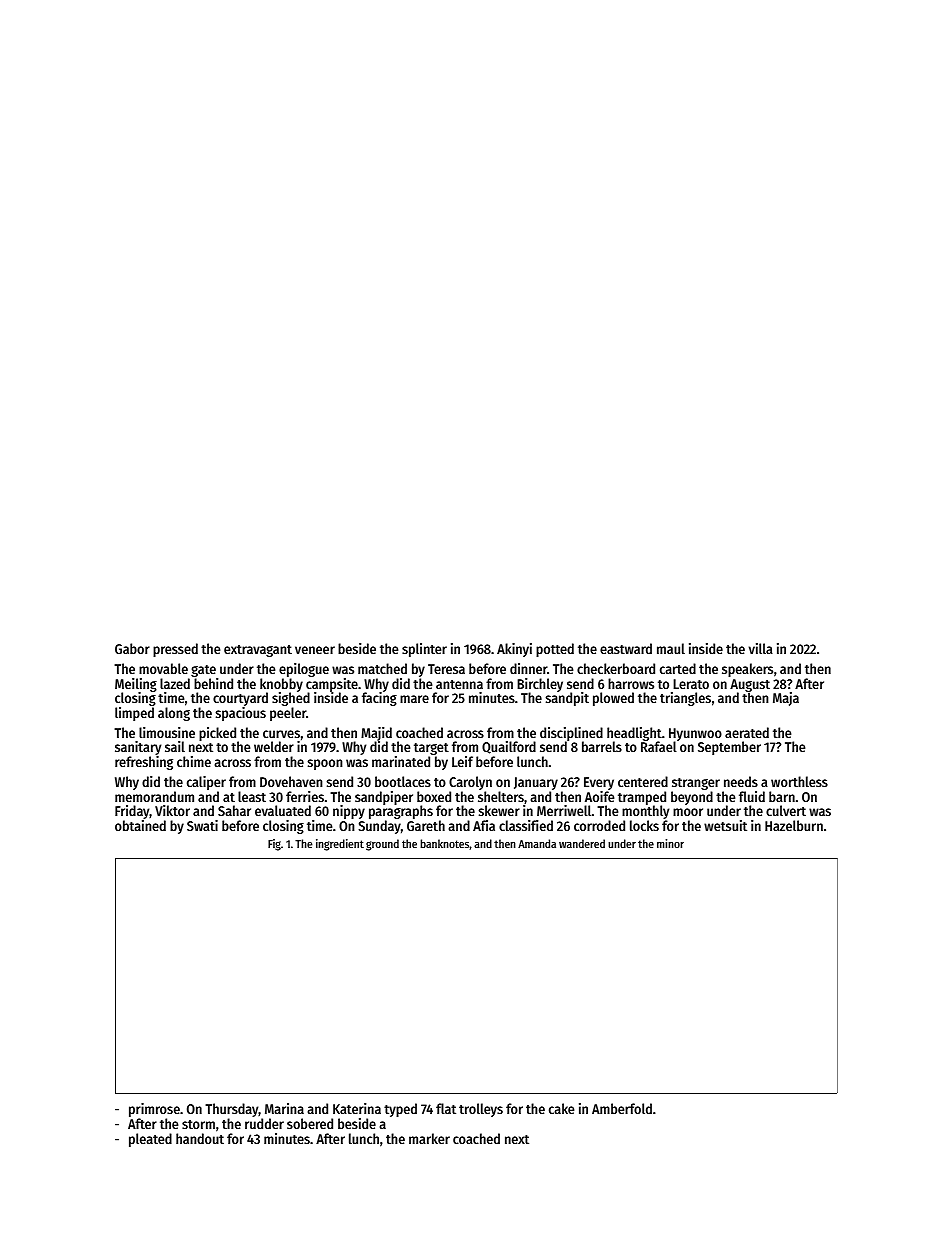 The image size is (952, 1233). I want to click on disciplined, so click(571, 734).
